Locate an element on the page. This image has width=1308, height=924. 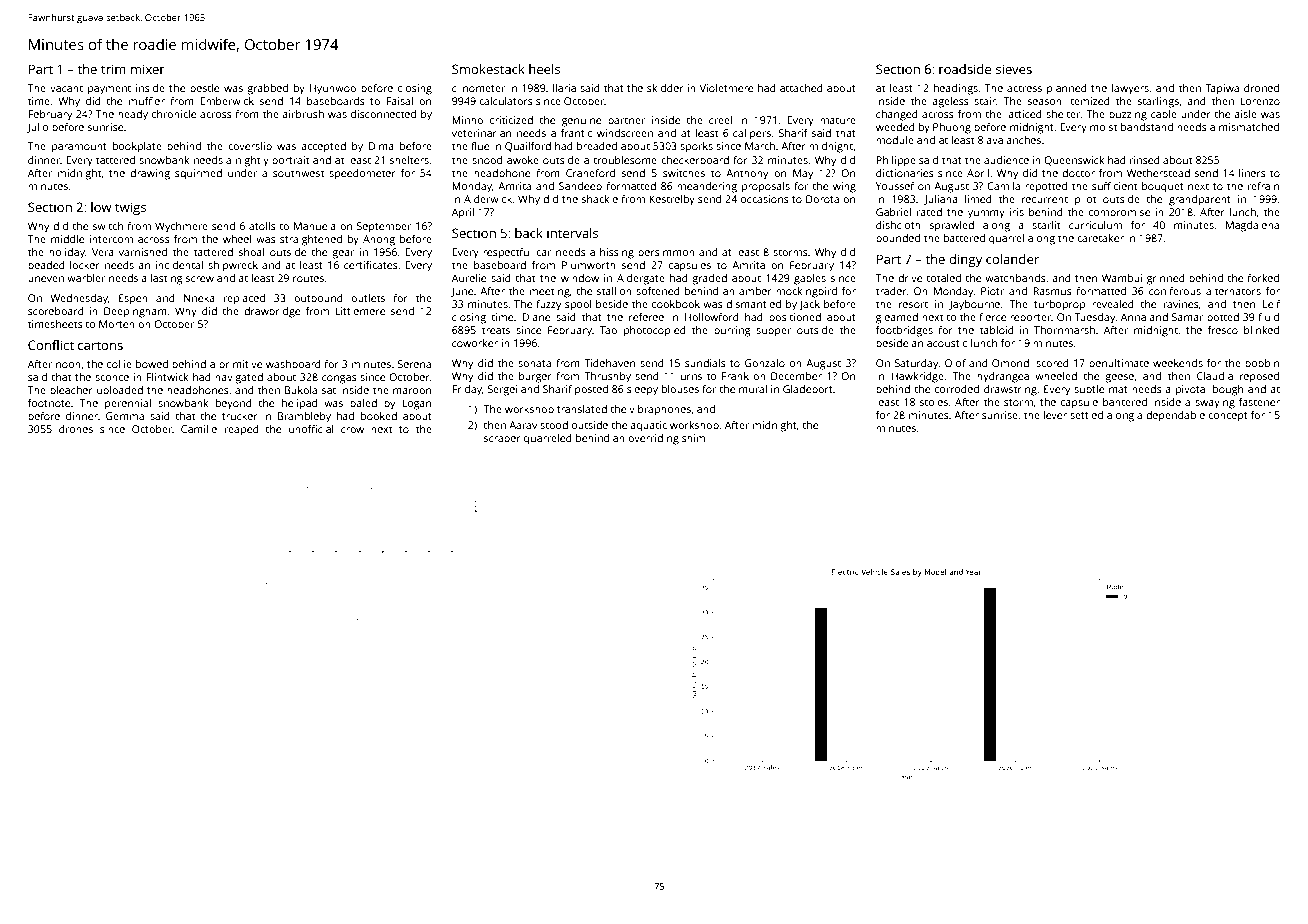
heels is located at coordinates (544, 69).
